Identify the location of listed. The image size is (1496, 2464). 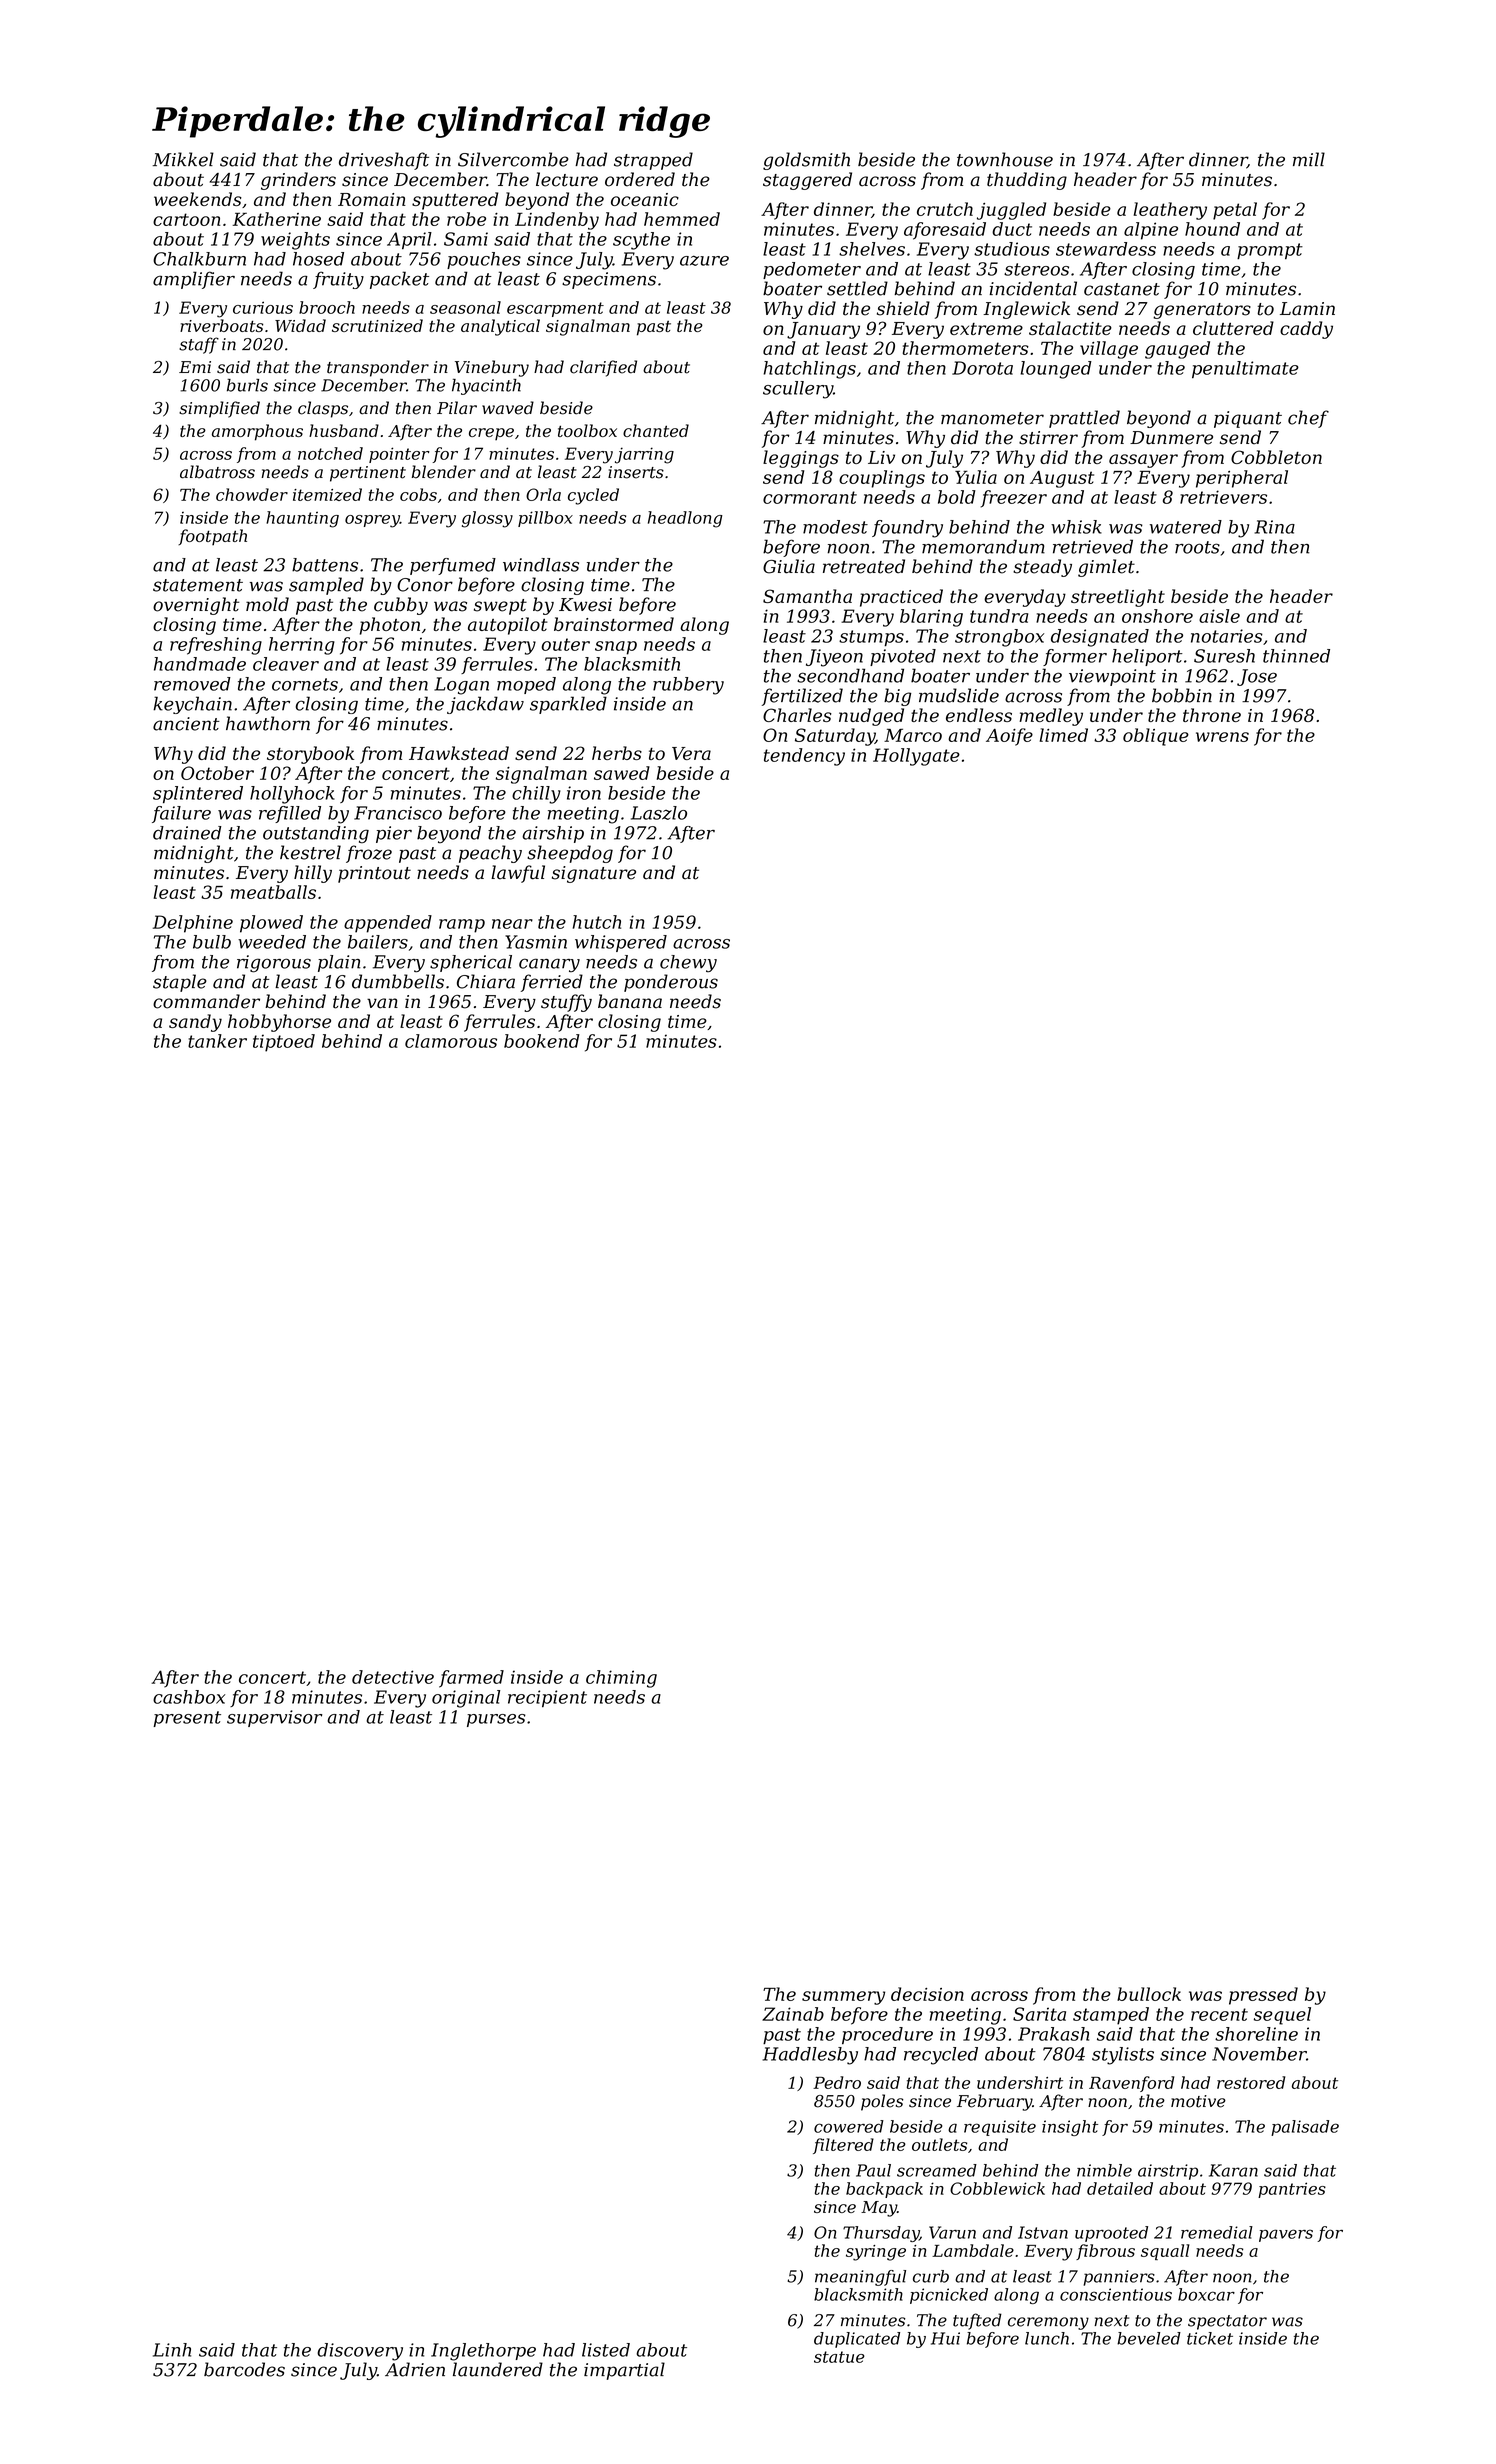
(606, 2350).
